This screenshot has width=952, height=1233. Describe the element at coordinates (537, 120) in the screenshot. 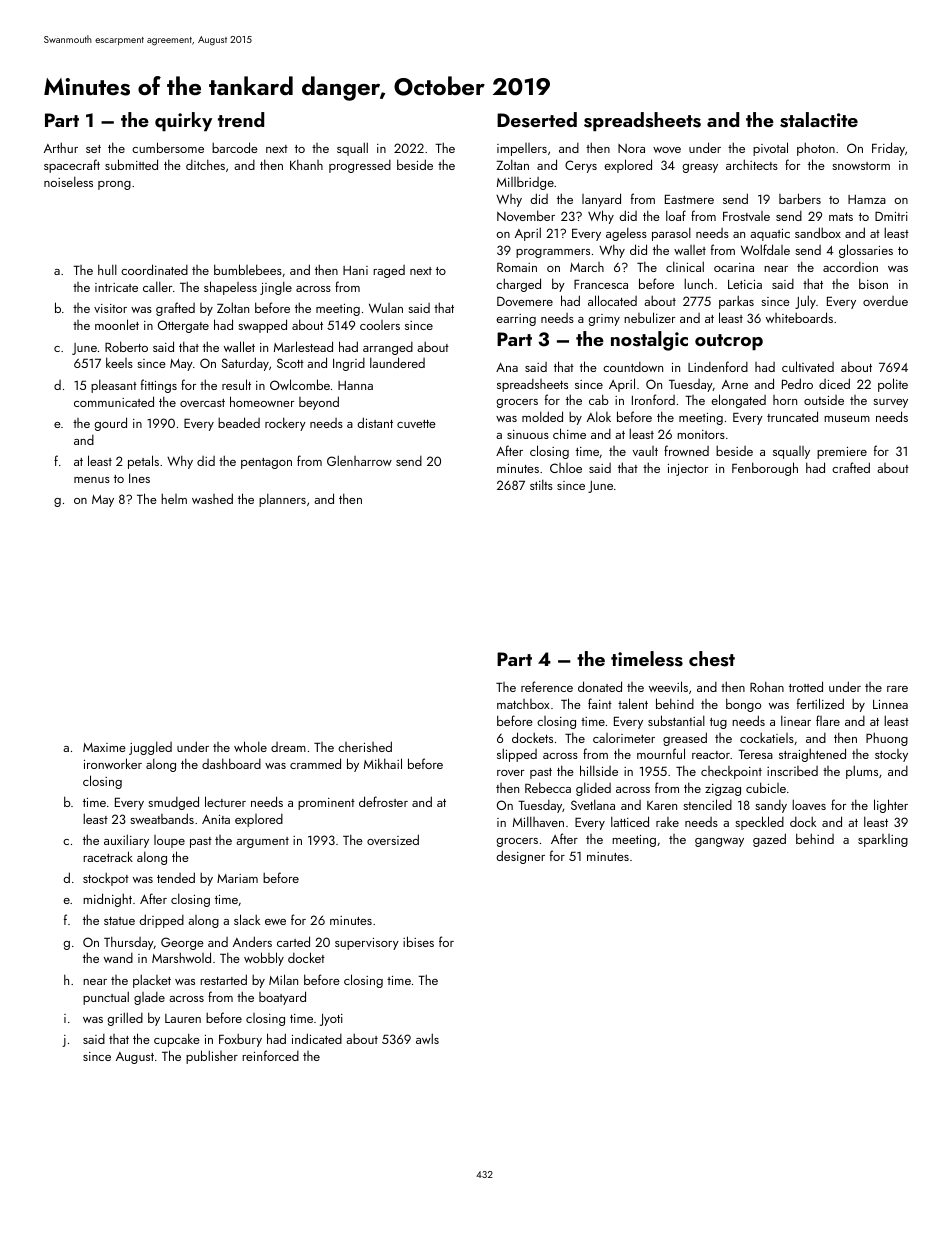

I see `Deserted` at that location.
